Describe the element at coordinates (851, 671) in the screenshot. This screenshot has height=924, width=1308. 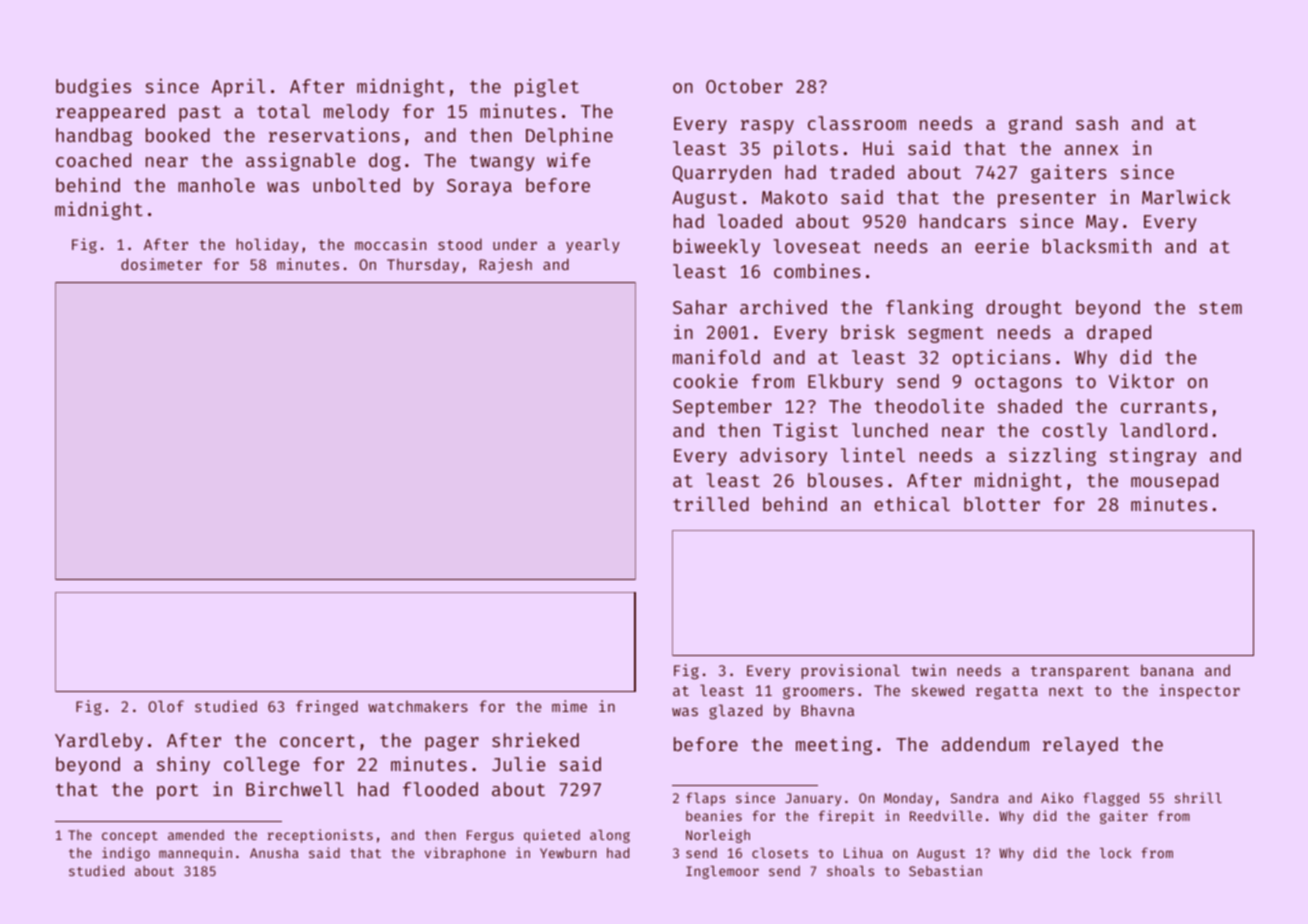
I see `provisional` at that location.
